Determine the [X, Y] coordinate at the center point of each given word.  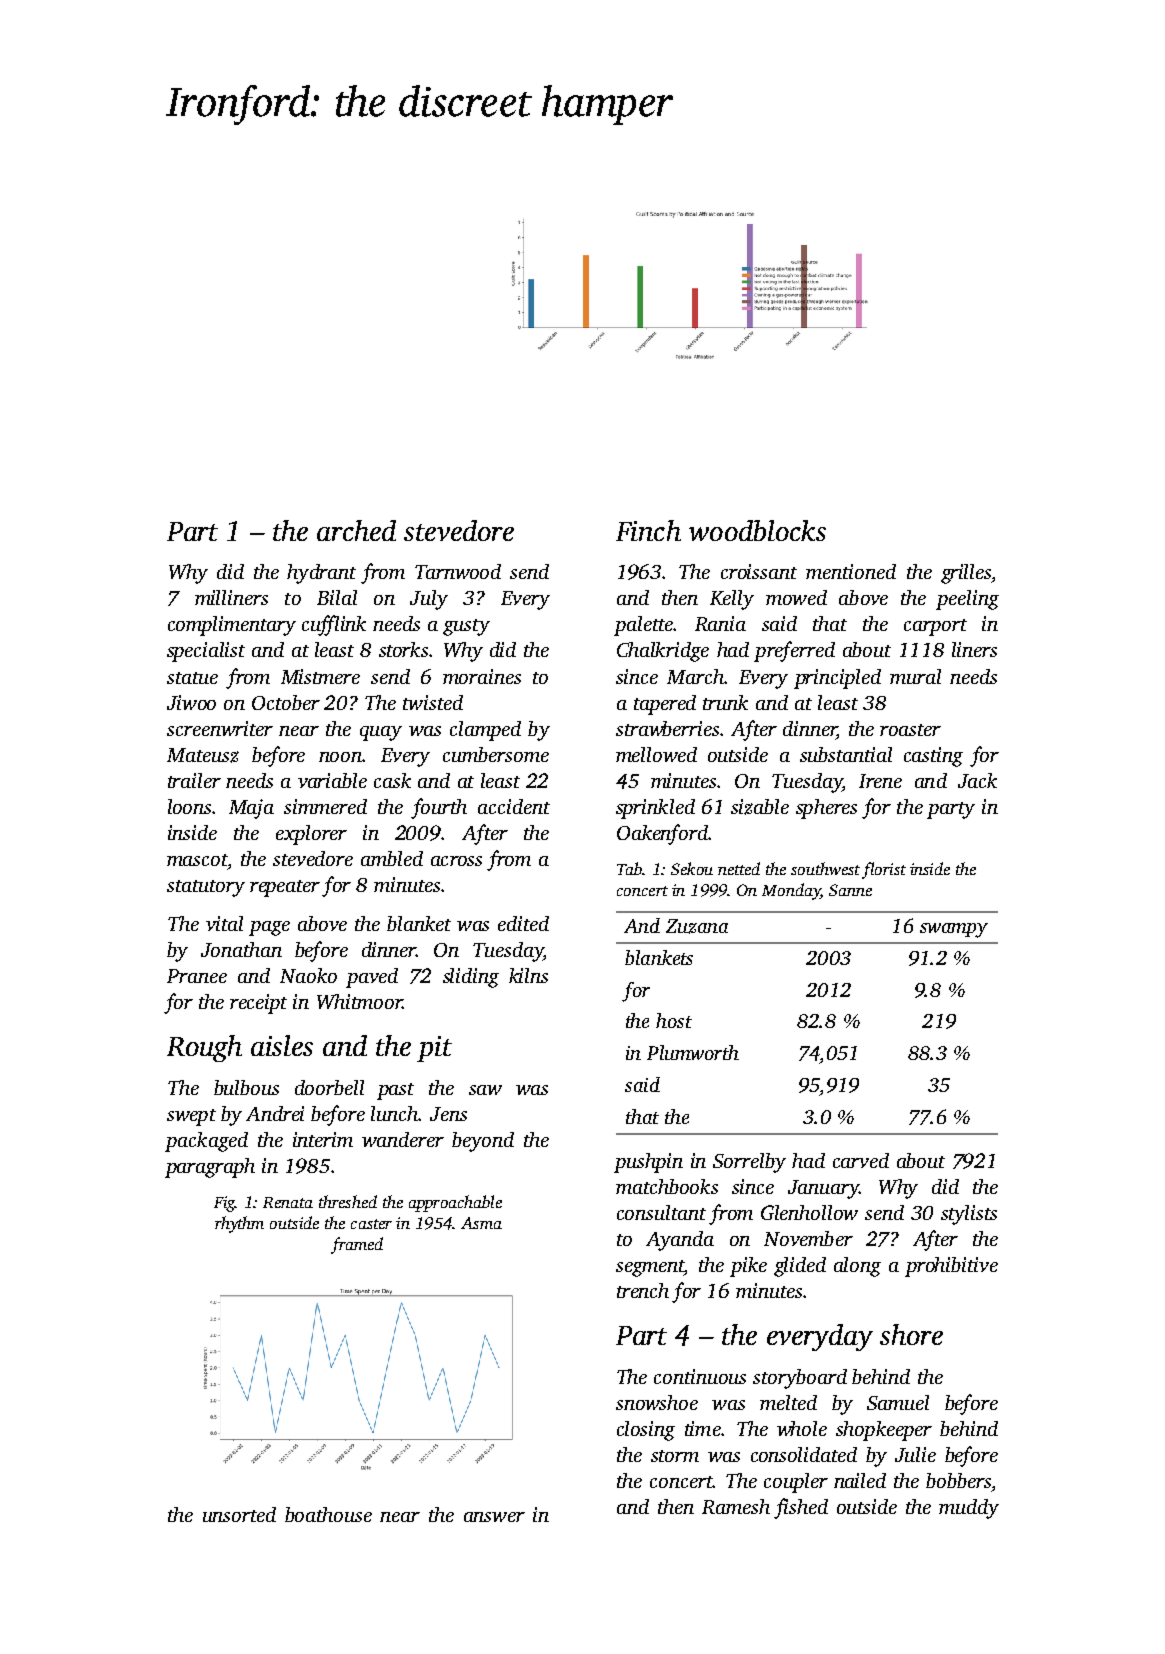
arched [356, 530]
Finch [648, 530]
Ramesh [736, 1506]
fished [801, 1508]
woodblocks [757, 530]
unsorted [239, 1514]
